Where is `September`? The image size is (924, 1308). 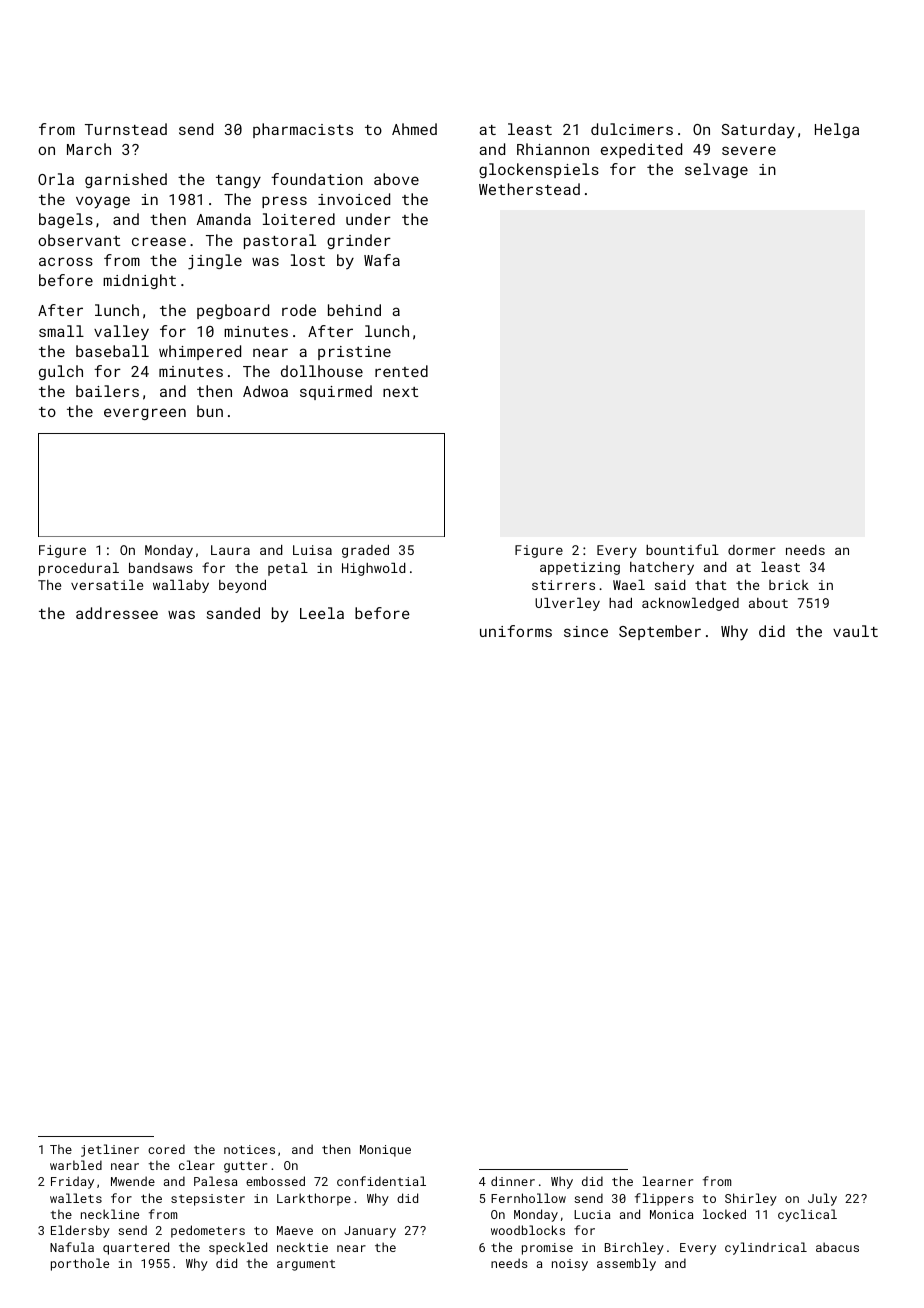 September is located at coordinates (660, 632).
